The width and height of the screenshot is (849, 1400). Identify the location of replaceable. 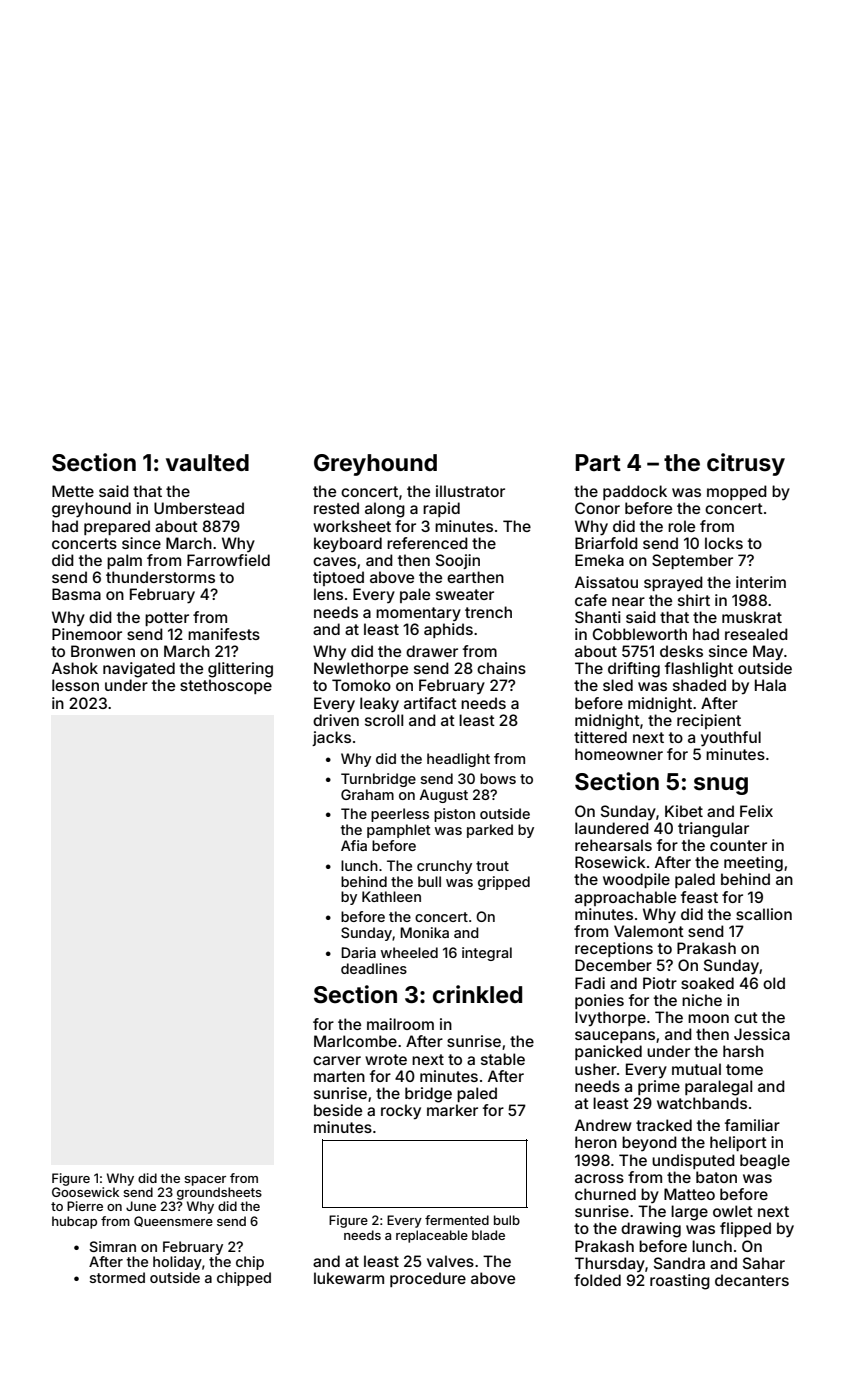
(432, 1236).
